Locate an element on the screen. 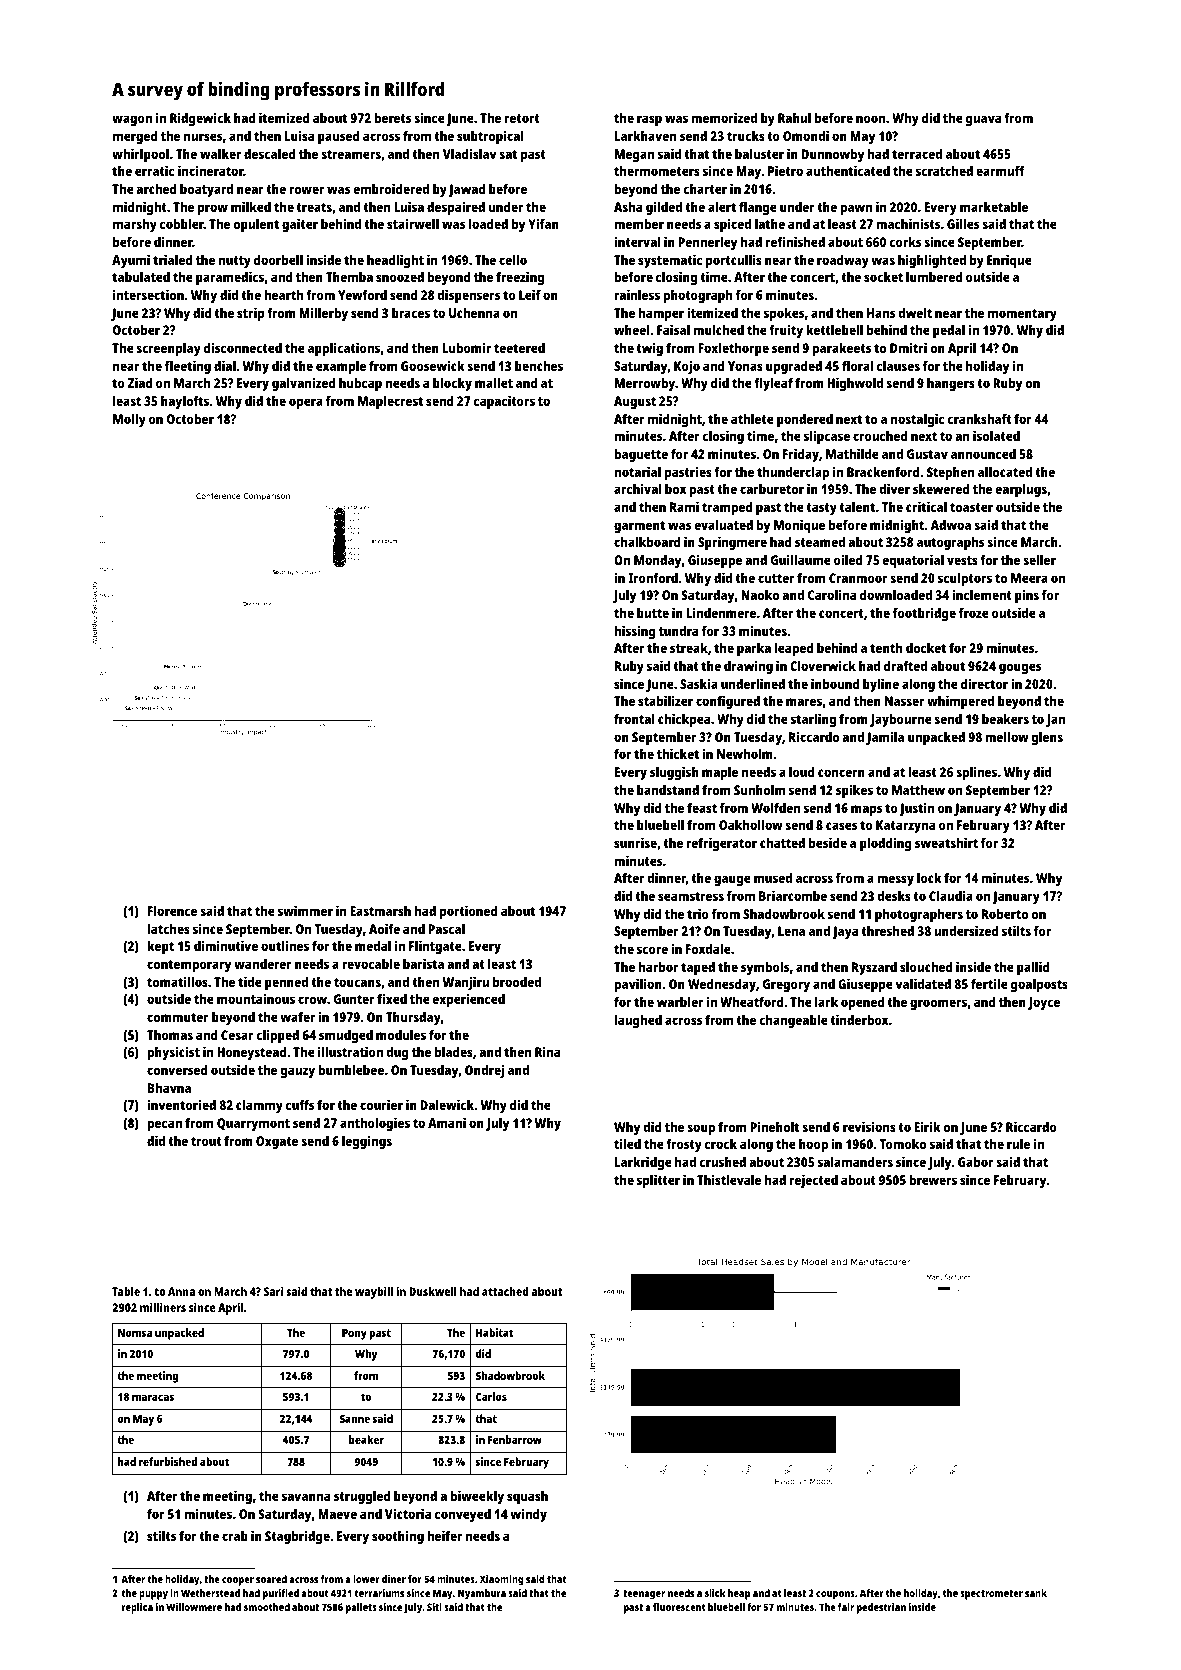 The height and width of the screenshot is (1670, 1181). Thistlevale is located at coordinates (729, 1179).
